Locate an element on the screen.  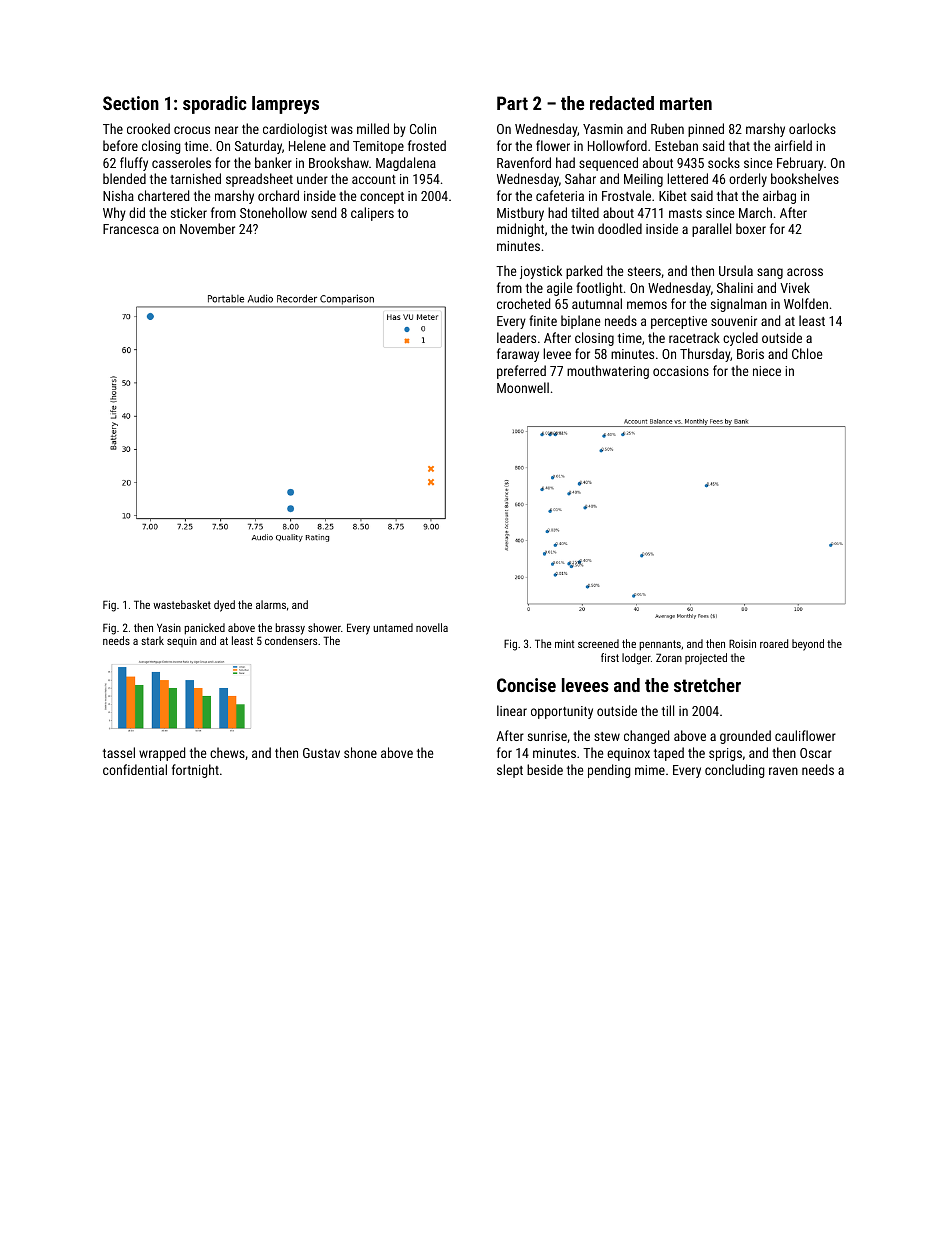
beside is located at coordinates (545, 769).
